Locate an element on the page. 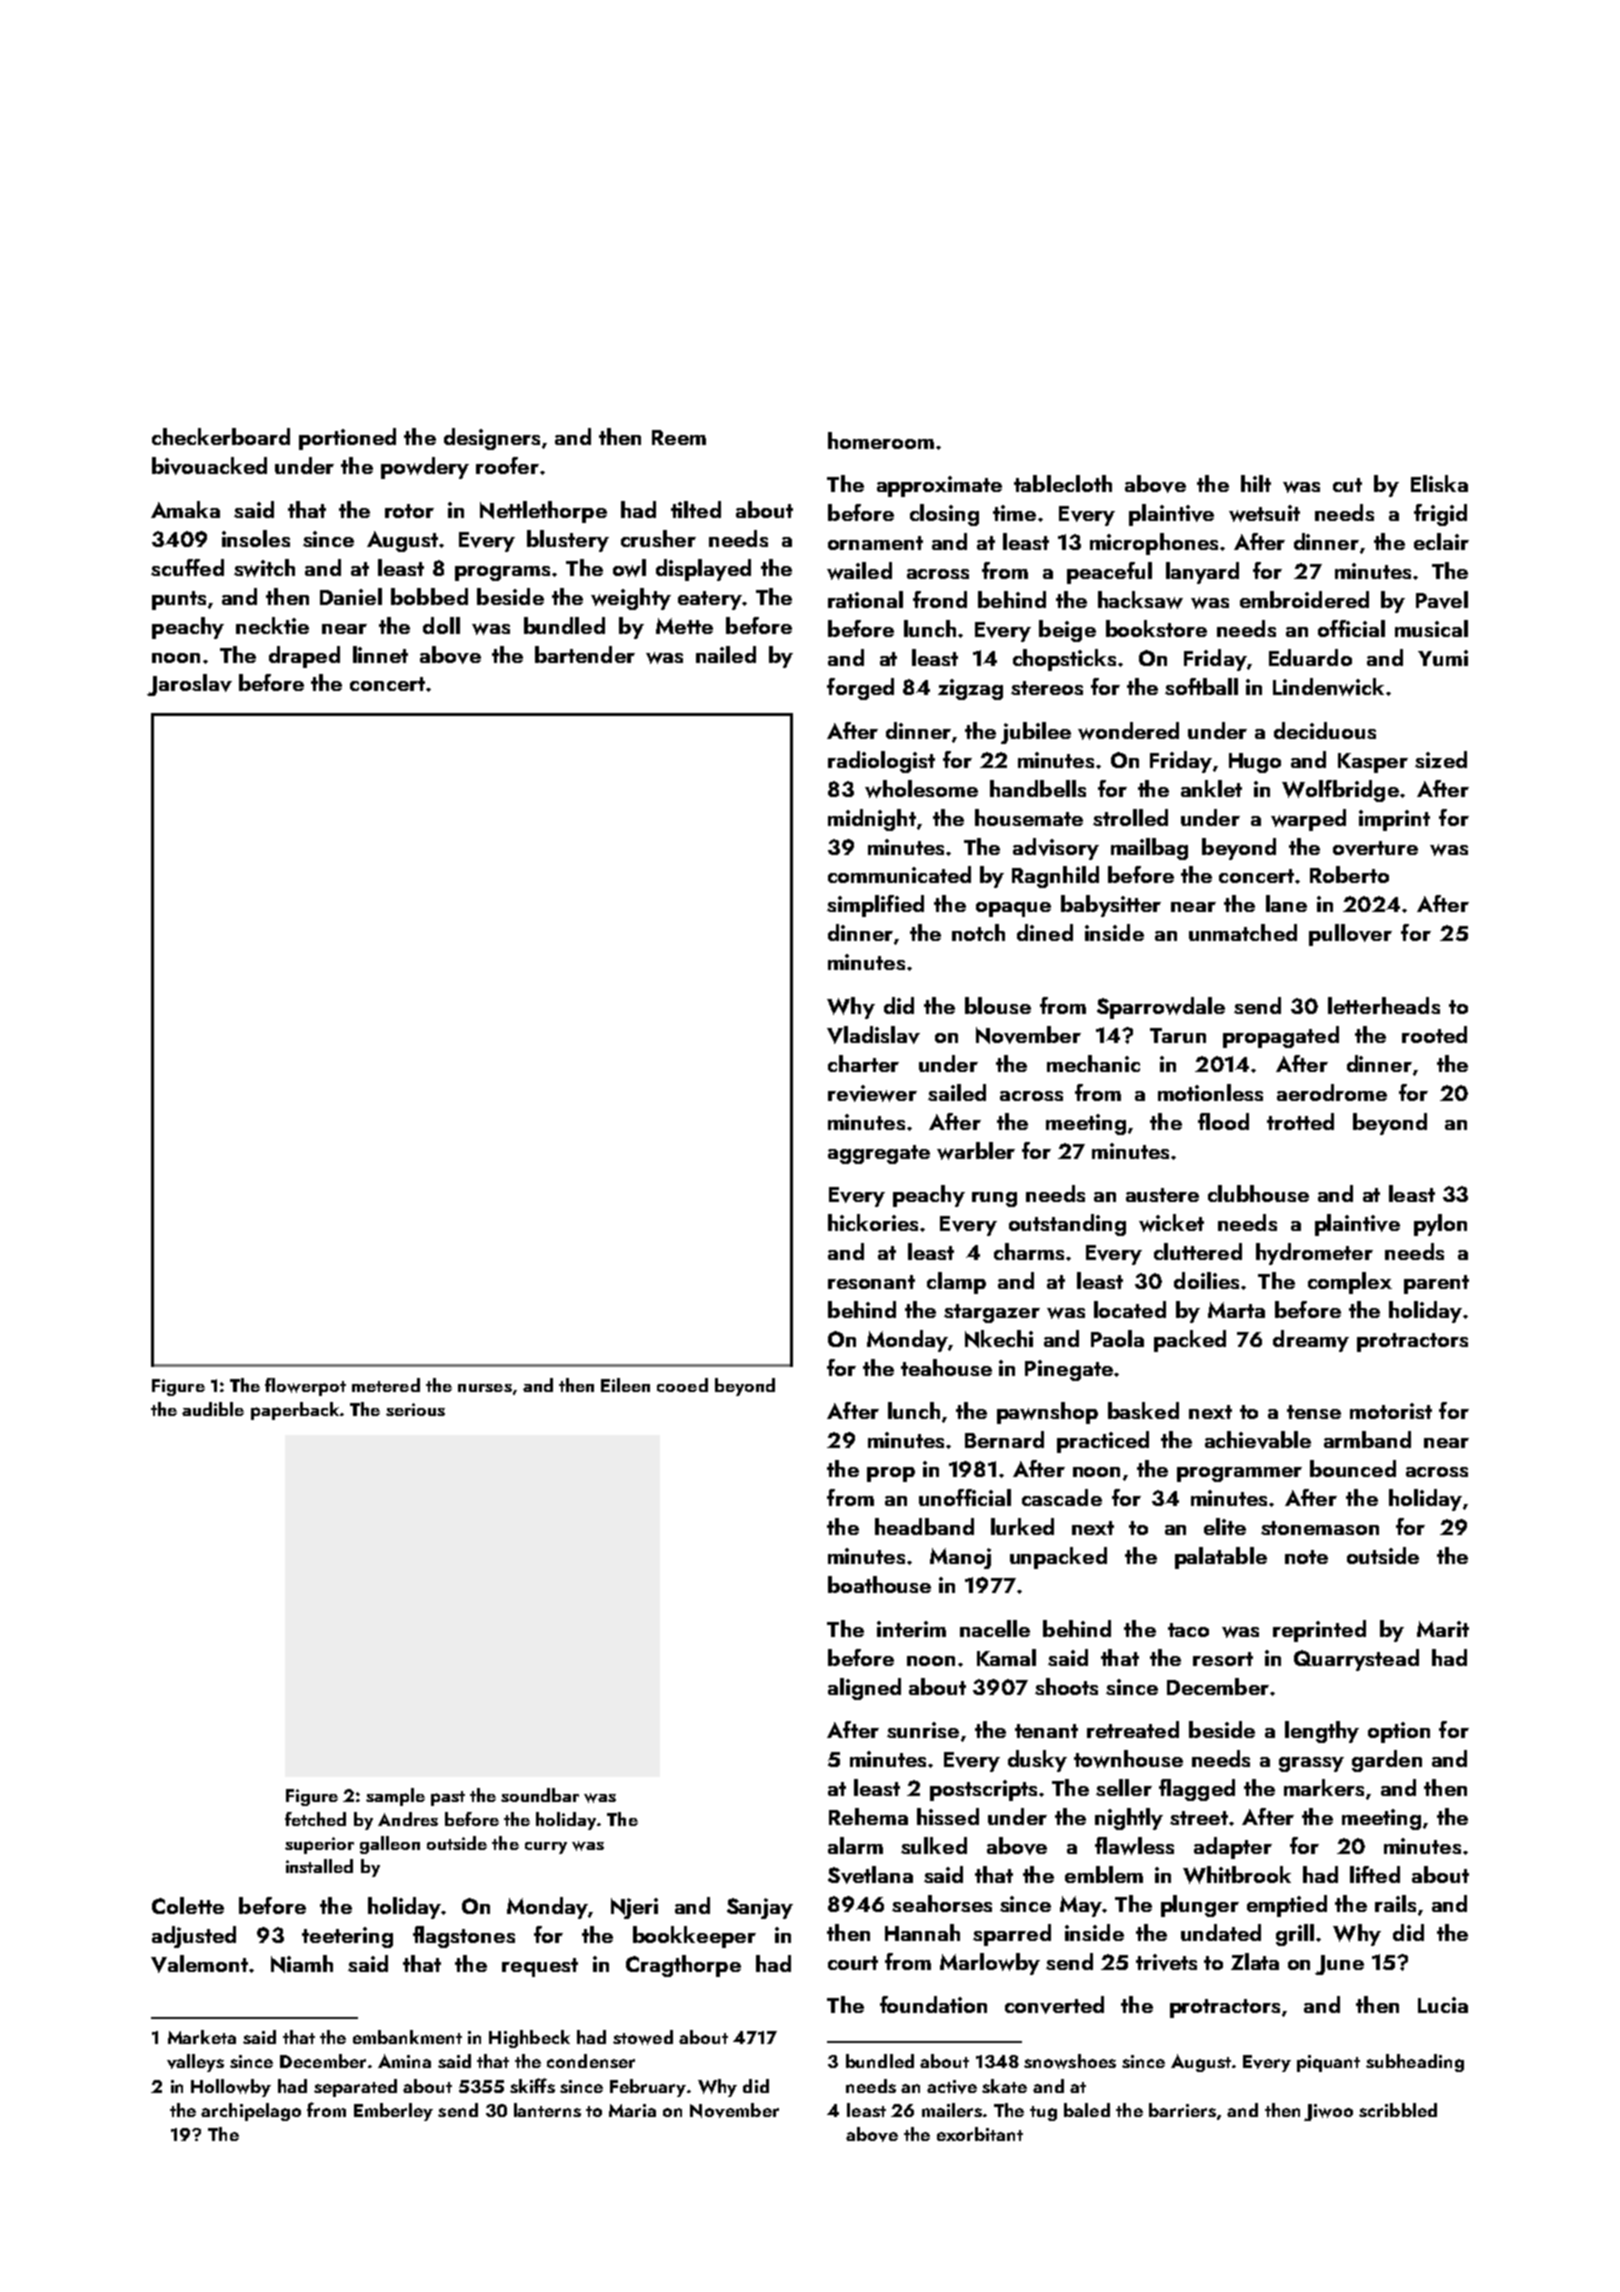 The image size is (1620, 2292). simplified is located at coordinates (875, 906).
